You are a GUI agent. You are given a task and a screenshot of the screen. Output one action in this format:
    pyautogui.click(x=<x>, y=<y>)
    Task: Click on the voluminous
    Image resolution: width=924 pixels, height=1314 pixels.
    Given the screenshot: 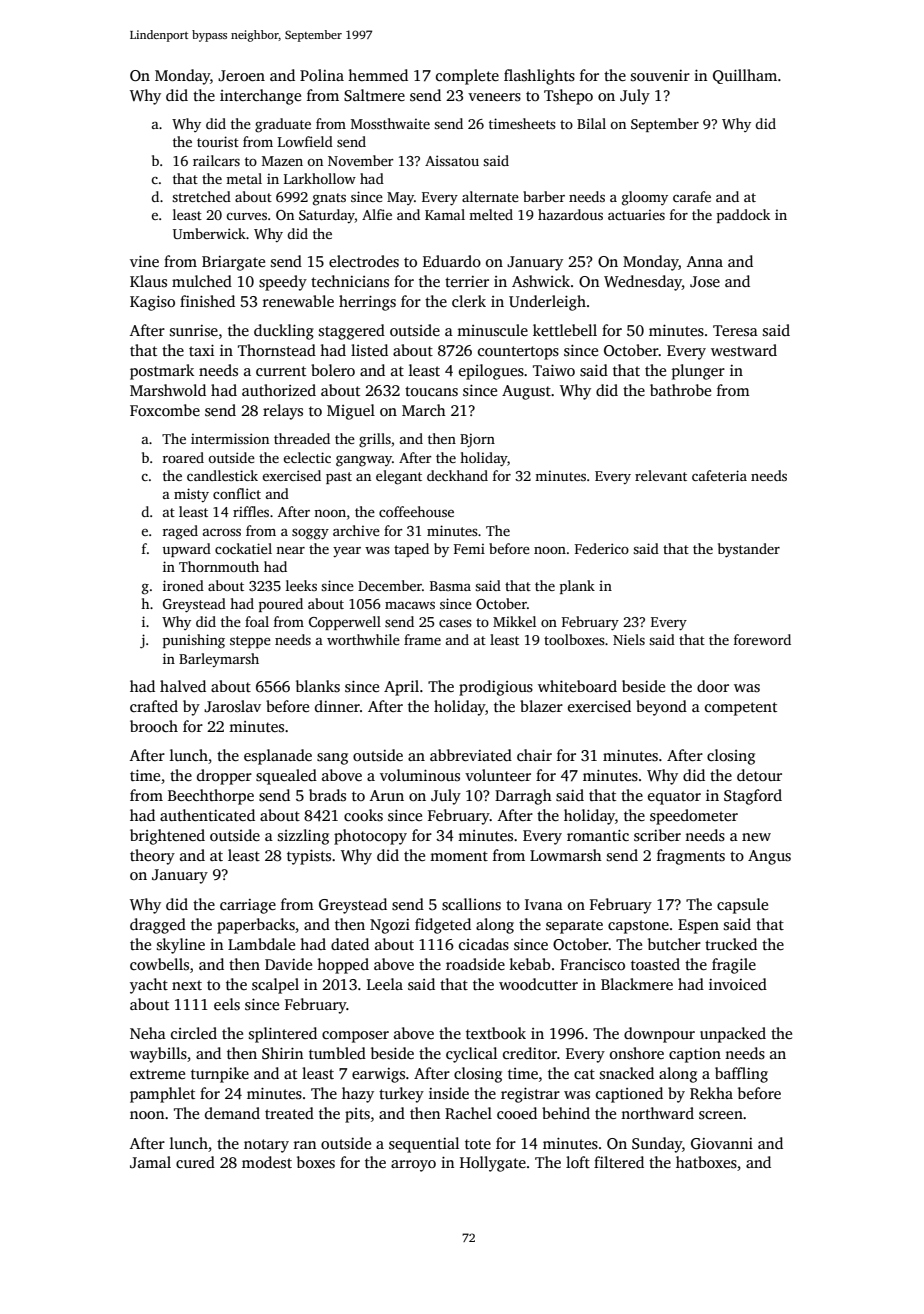 What is the action you would take?
    pyautogui.click(x=420, y=775)
